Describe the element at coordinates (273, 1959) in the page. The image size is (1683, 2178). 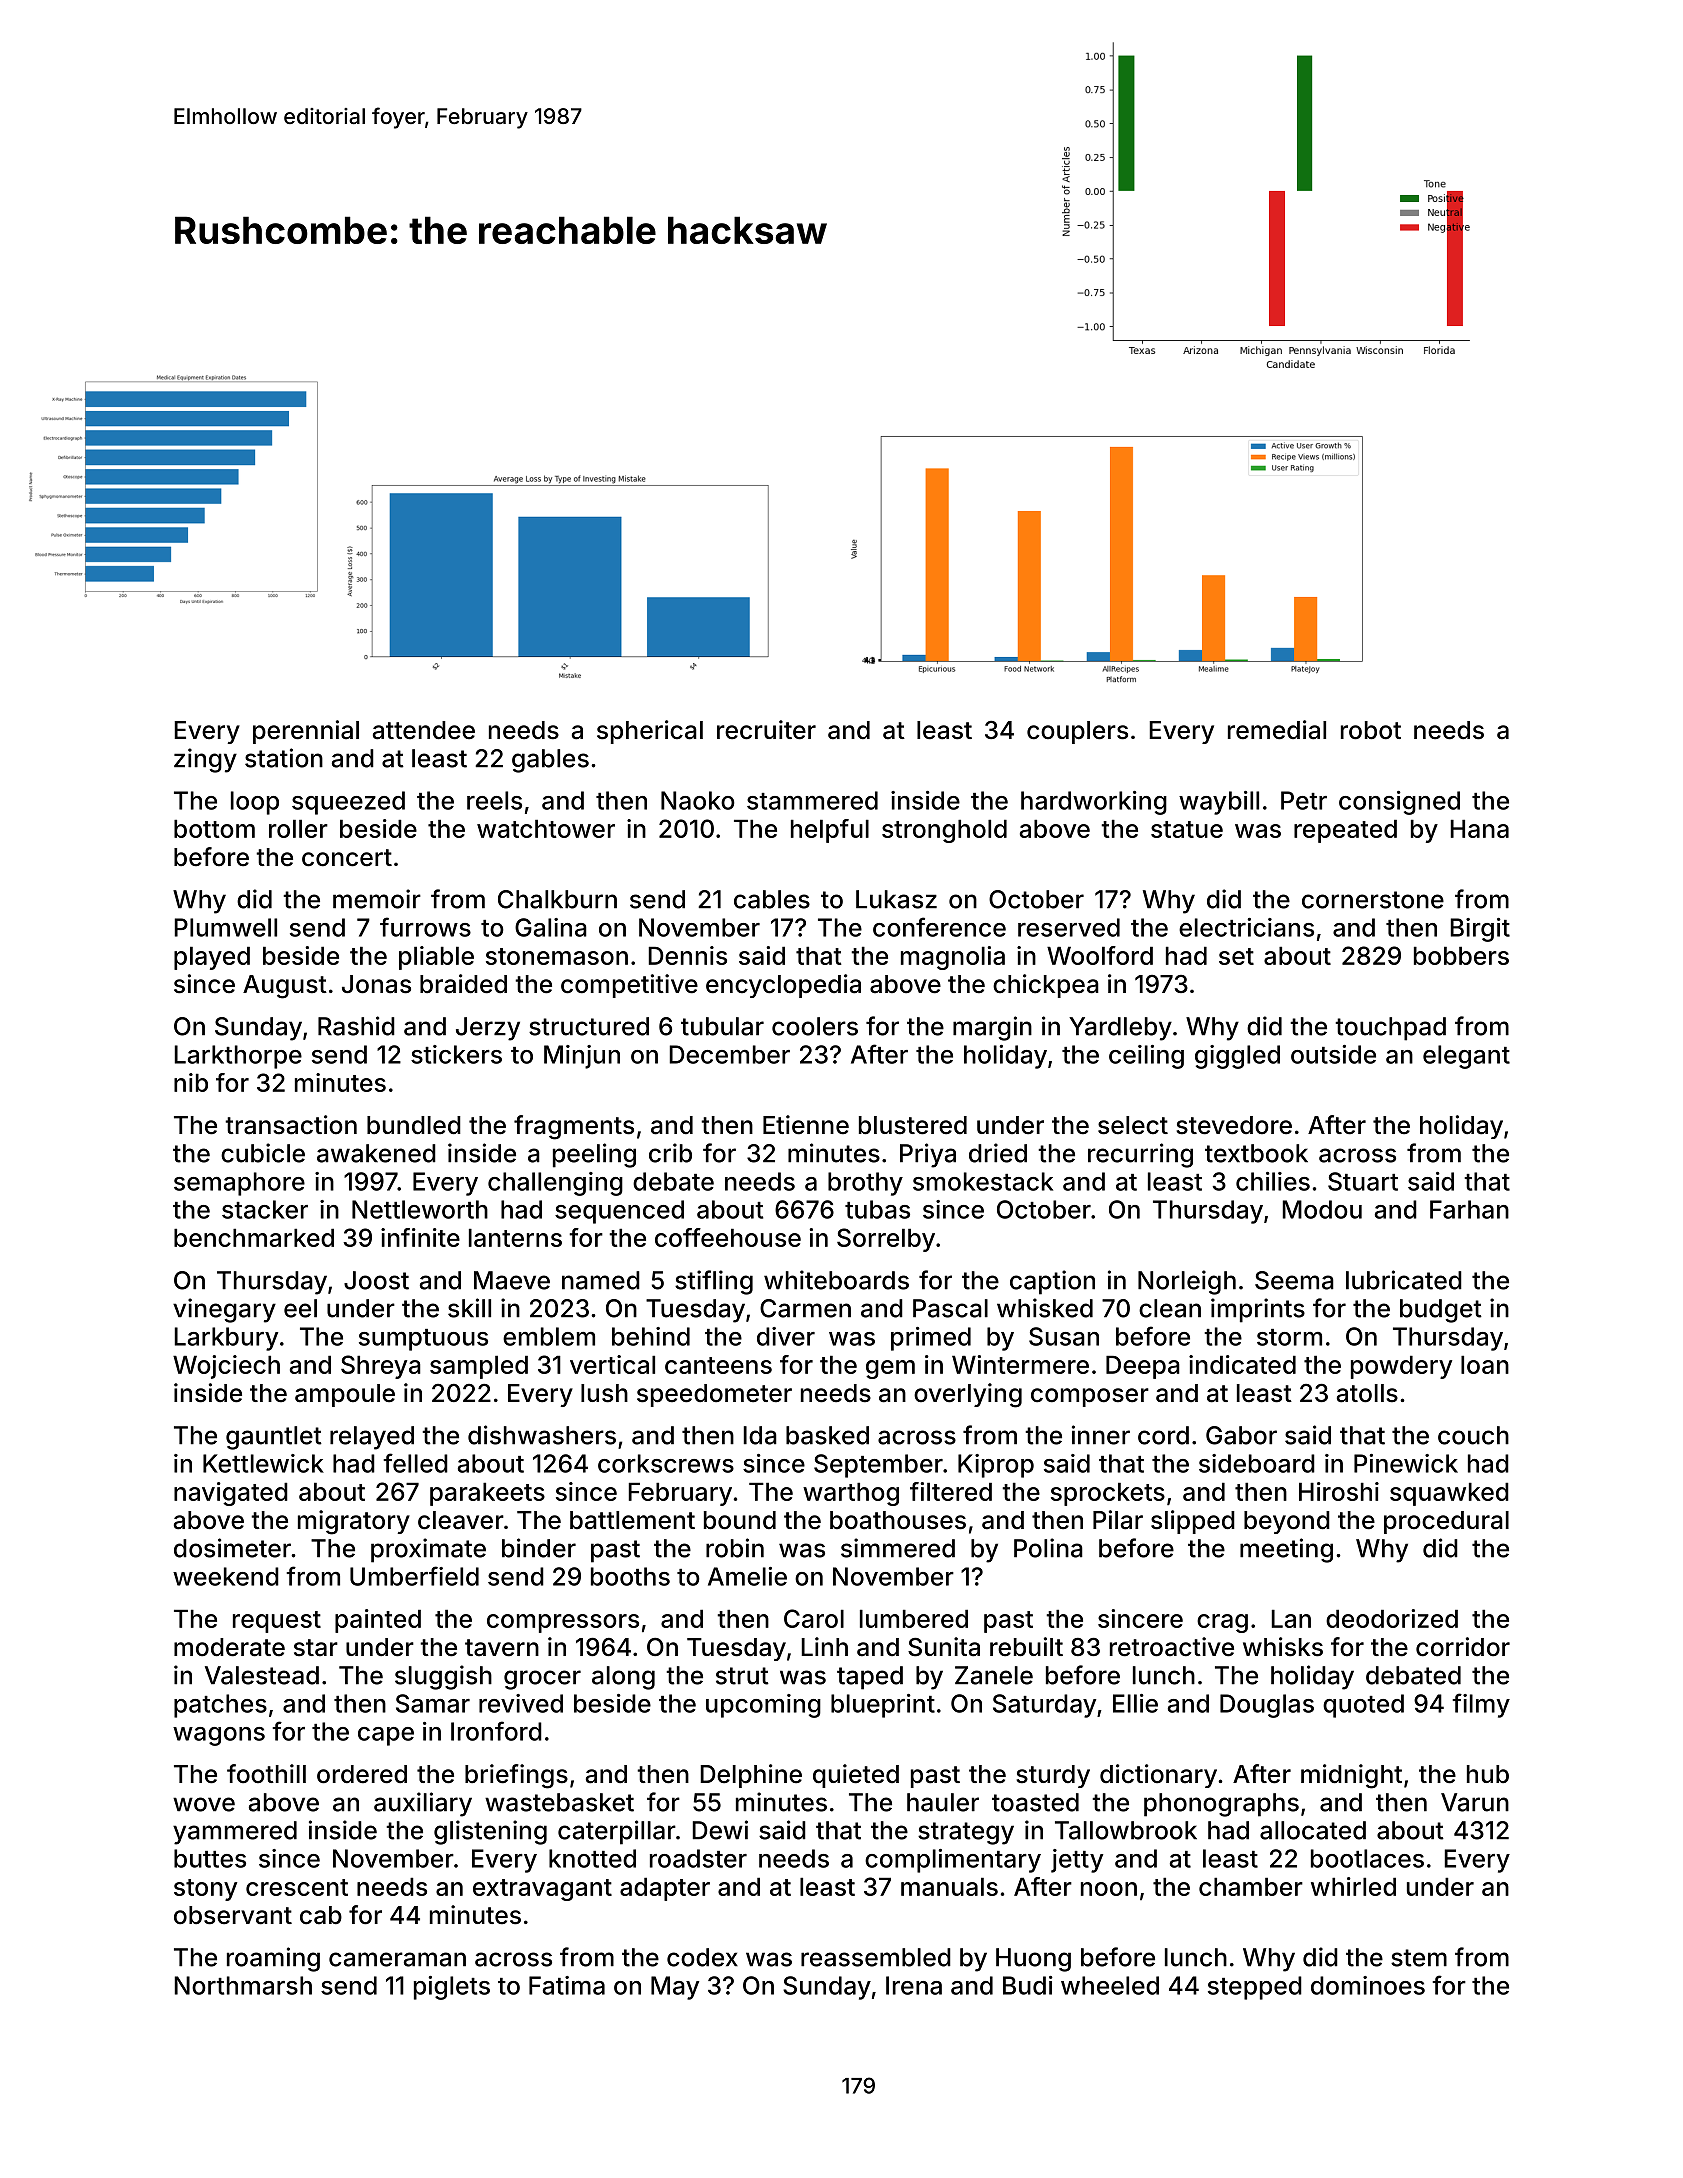
I see `roaming` at that location.
